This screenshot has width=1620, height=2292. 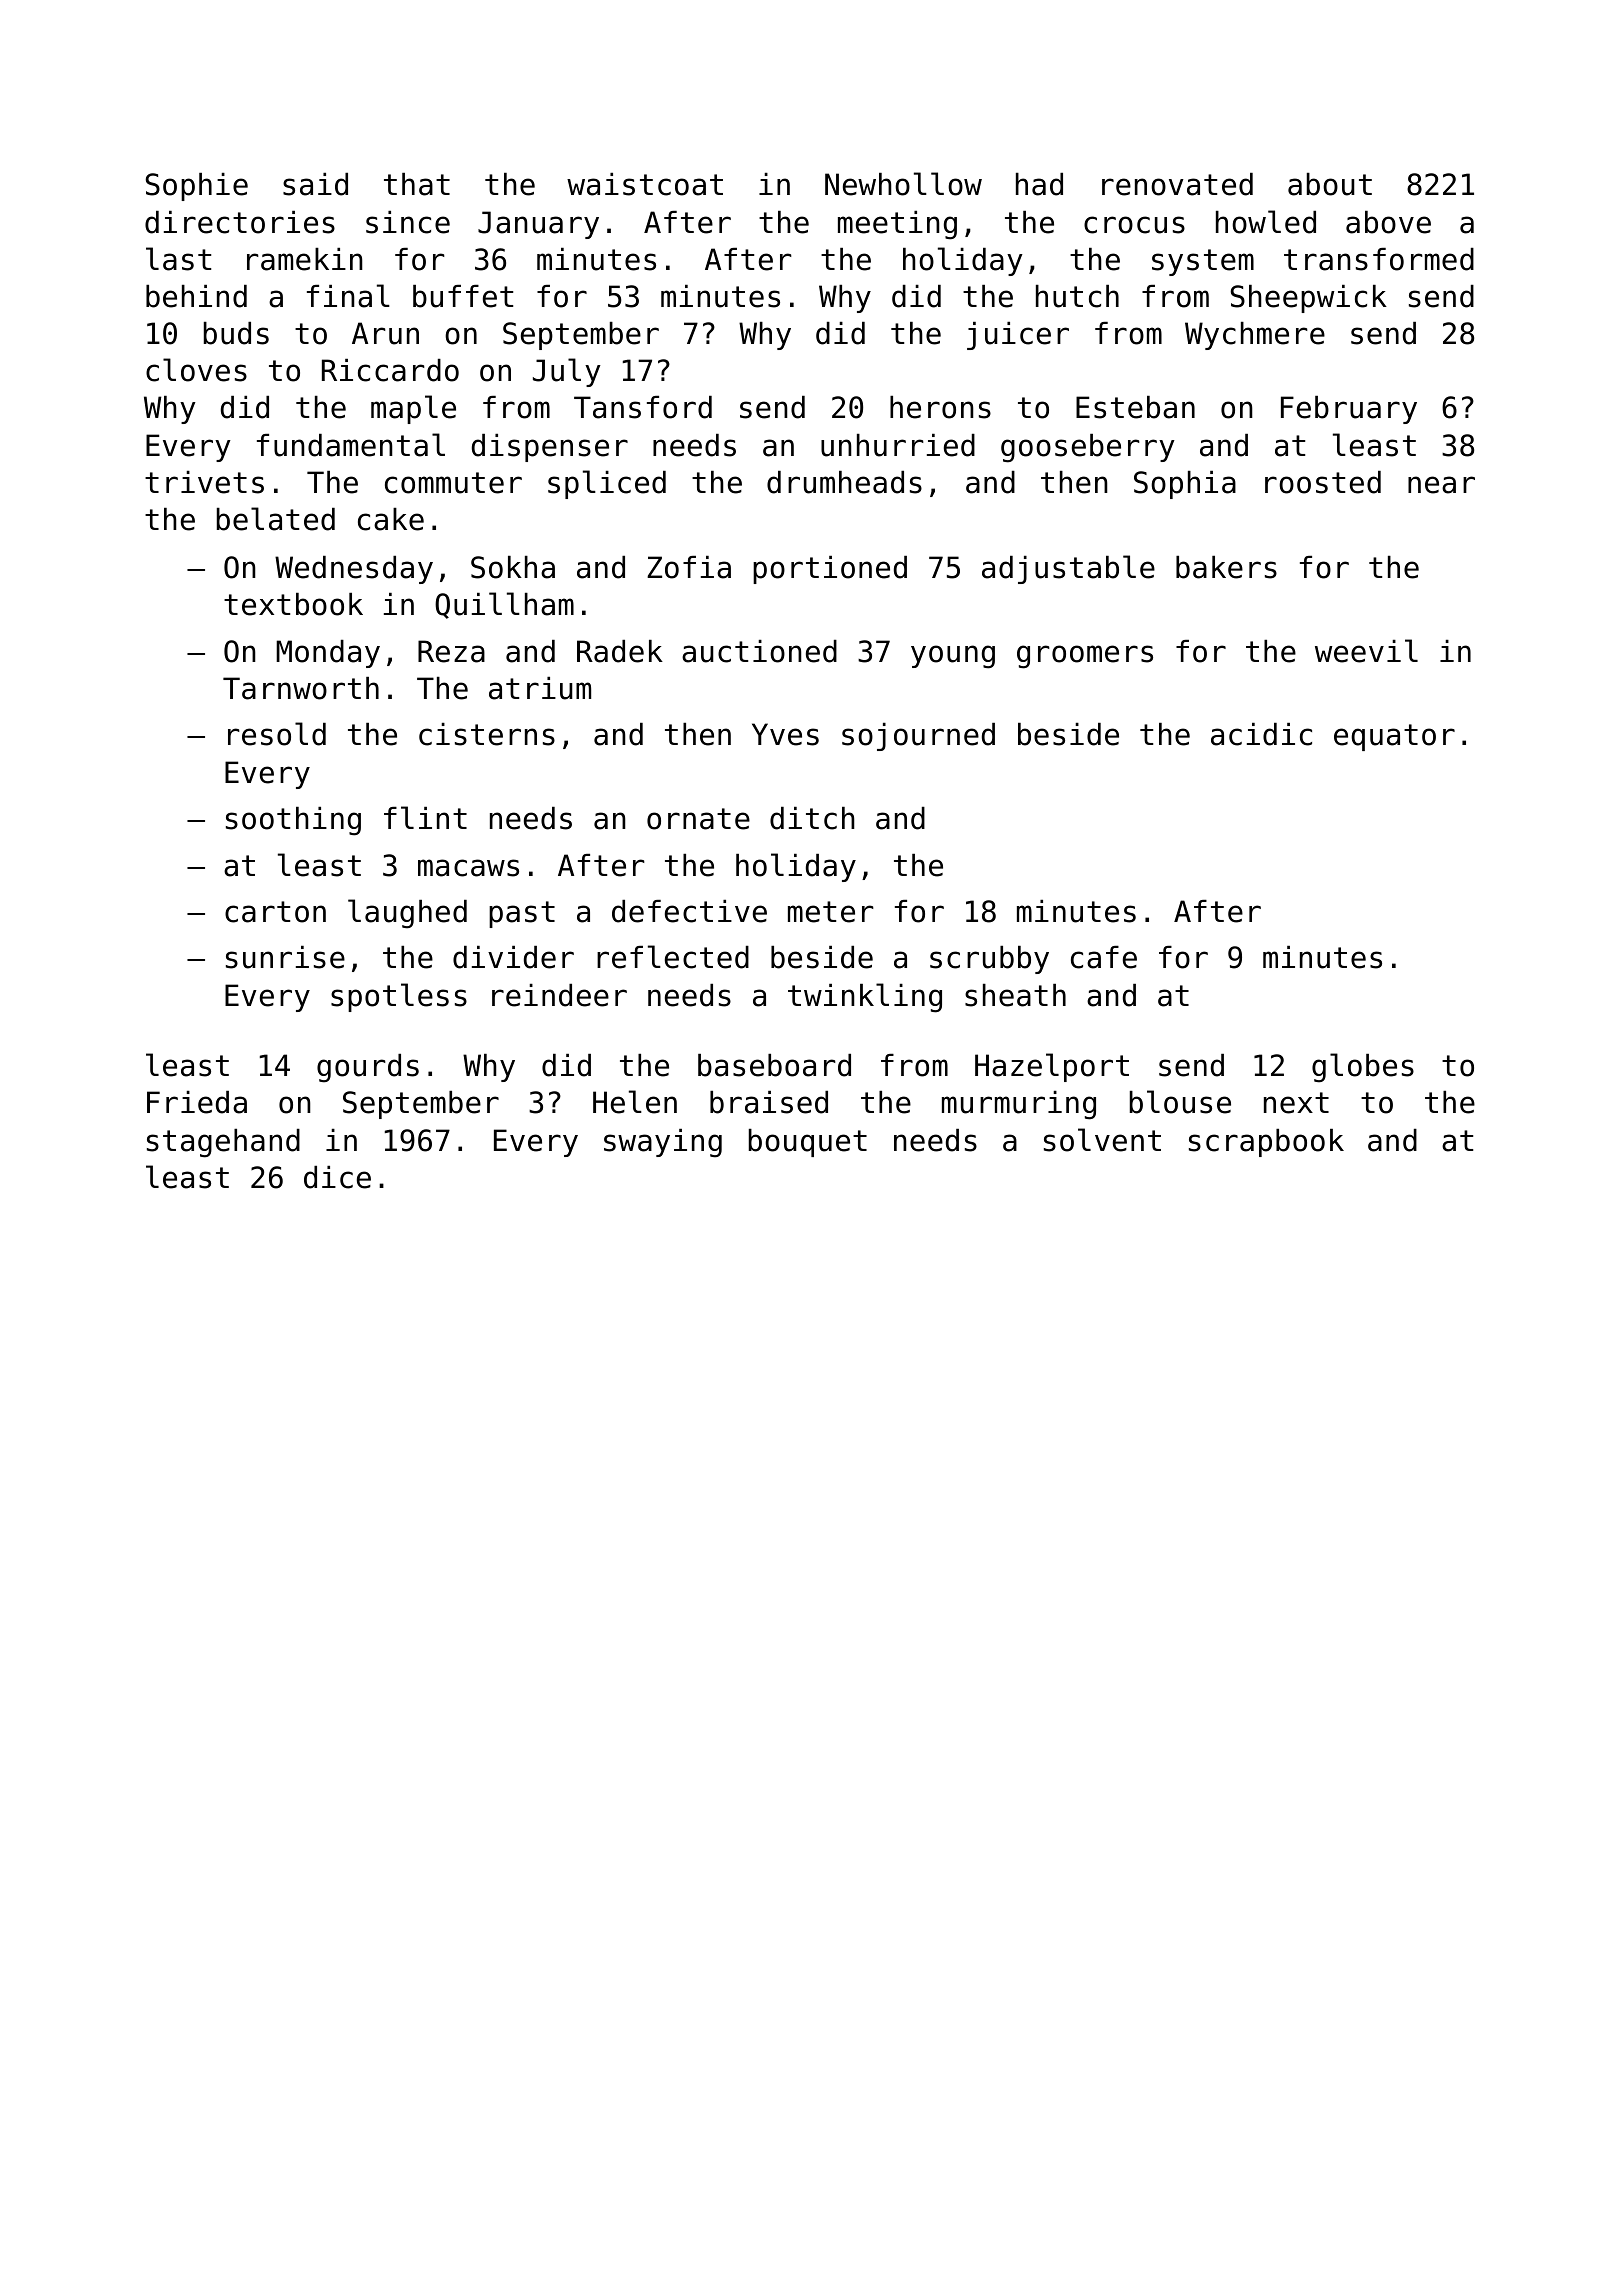 What do you see at coordinates (774, 1065) in the screenshot?
I see `baseboard` at bounding box center [774, 1065].
